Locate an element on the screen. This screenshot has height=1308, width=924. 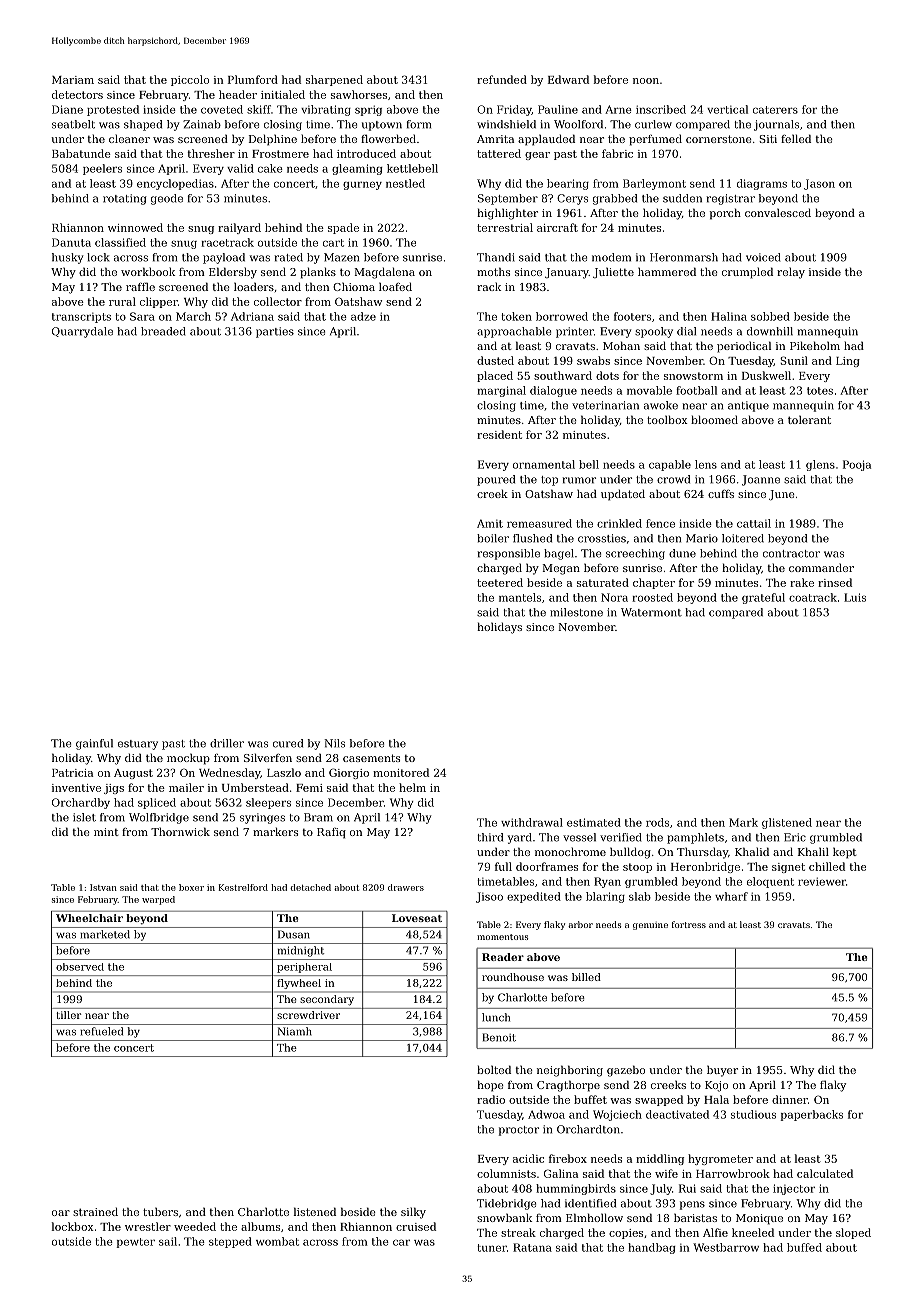
totes is located at coordinates (820, 391).
